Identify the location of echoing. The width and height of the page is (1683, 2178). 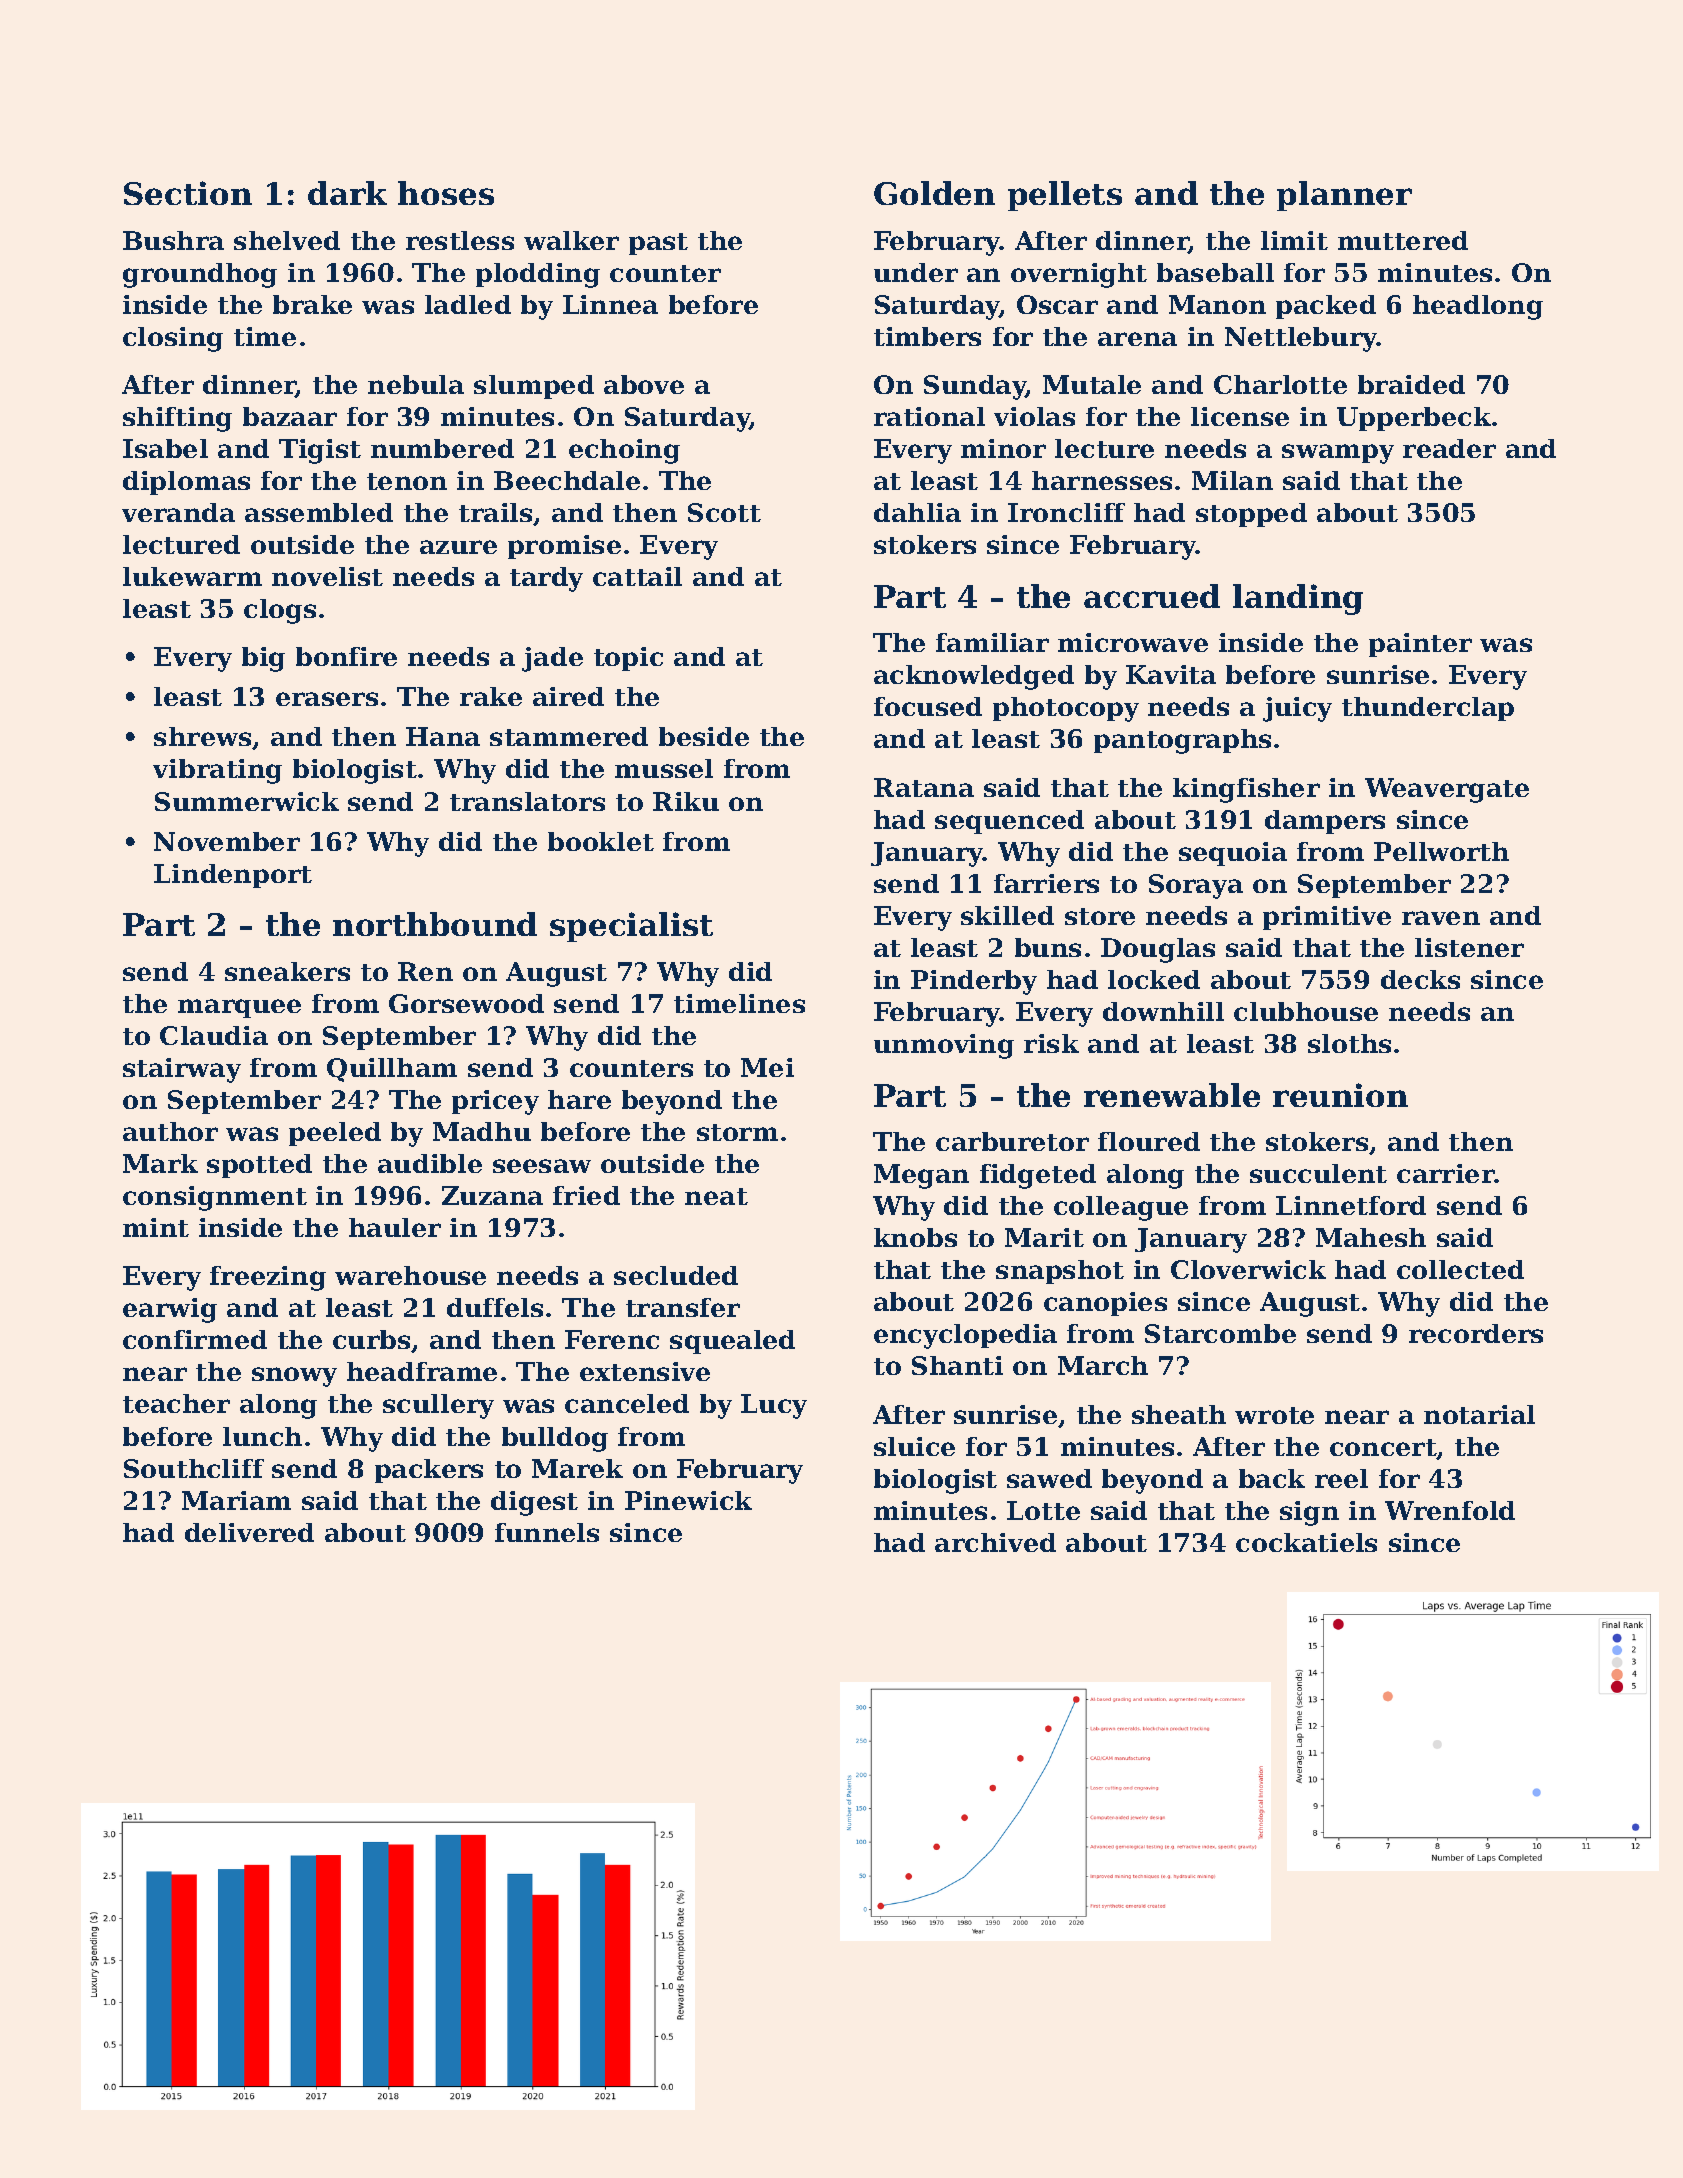
(624, 451).
